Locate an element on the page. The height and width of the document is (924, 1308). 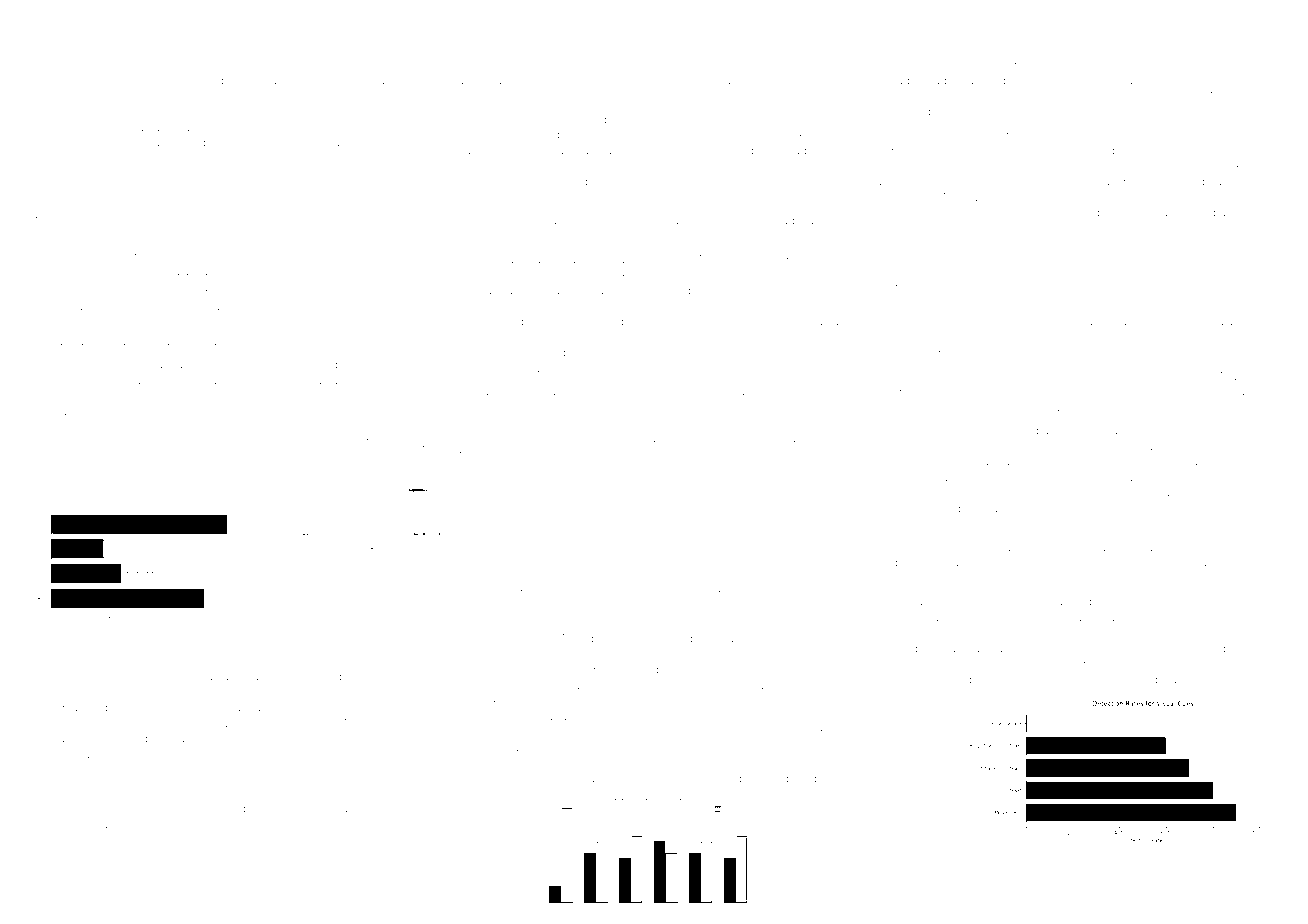
relented is located at coordinates (1023, 680).
